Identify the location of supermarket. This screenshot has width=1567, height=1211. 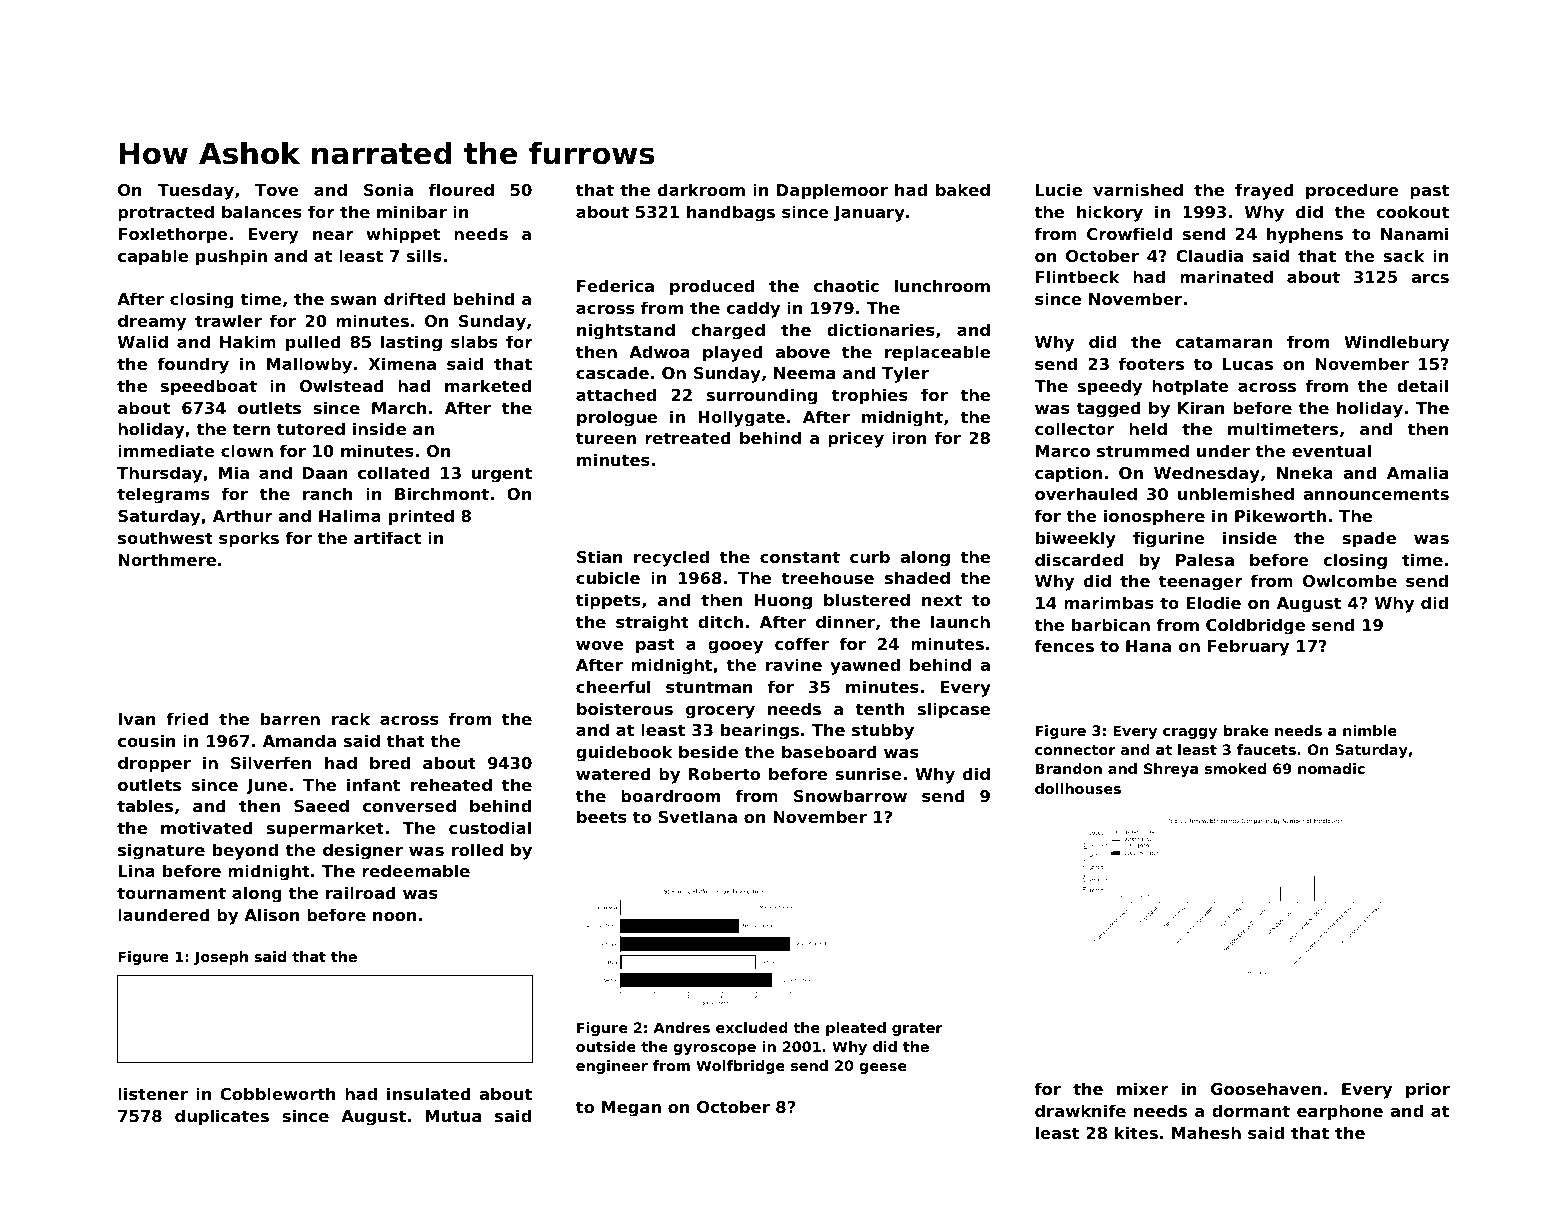
(325, 829).
